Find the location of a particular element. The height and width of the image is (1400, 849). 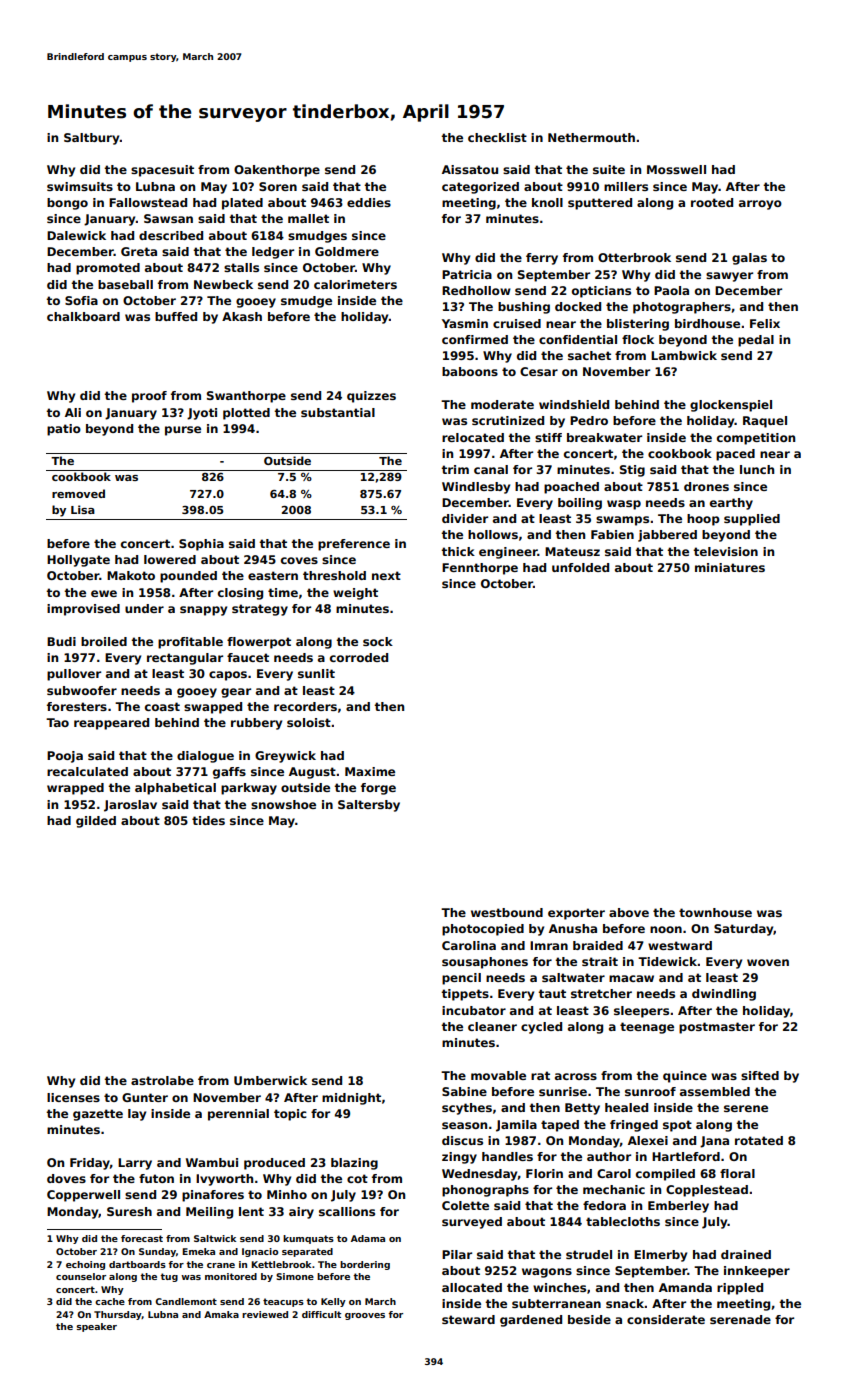

photocopied is located at coordinates (483, 930).
